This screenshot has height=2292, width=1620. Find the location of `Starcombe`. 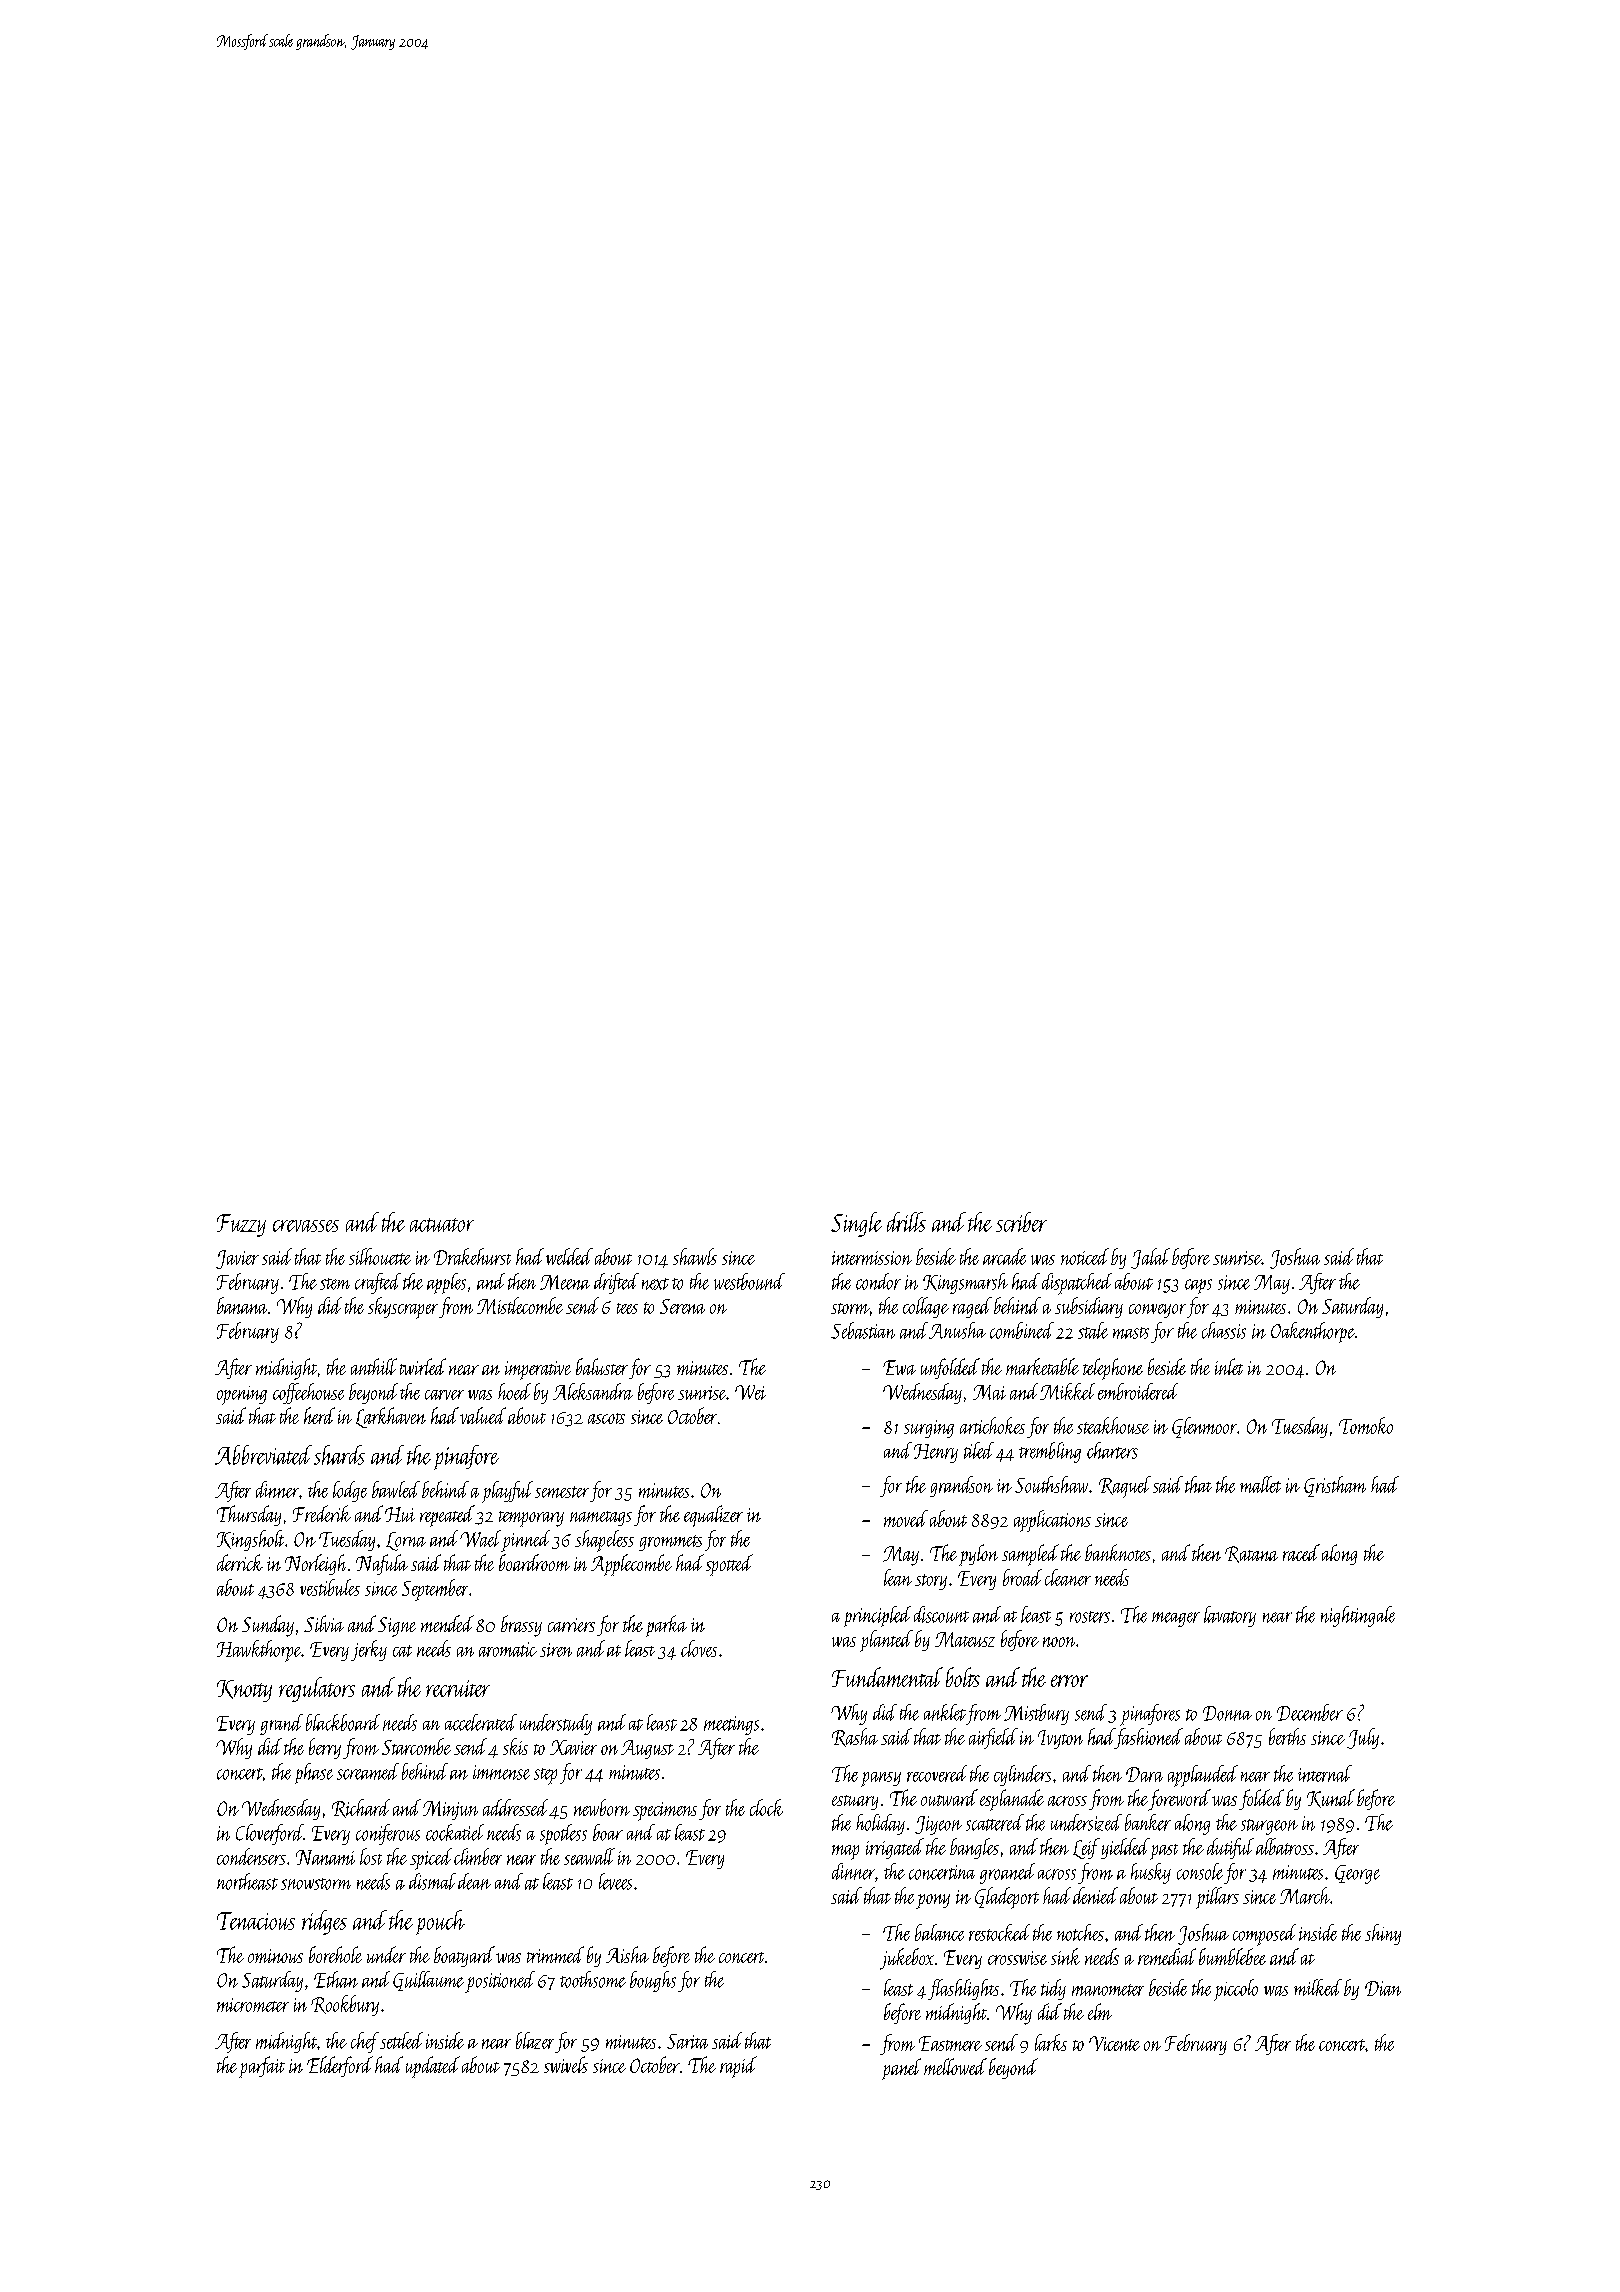

Starcombe is located at coordinates (416, 1746).
